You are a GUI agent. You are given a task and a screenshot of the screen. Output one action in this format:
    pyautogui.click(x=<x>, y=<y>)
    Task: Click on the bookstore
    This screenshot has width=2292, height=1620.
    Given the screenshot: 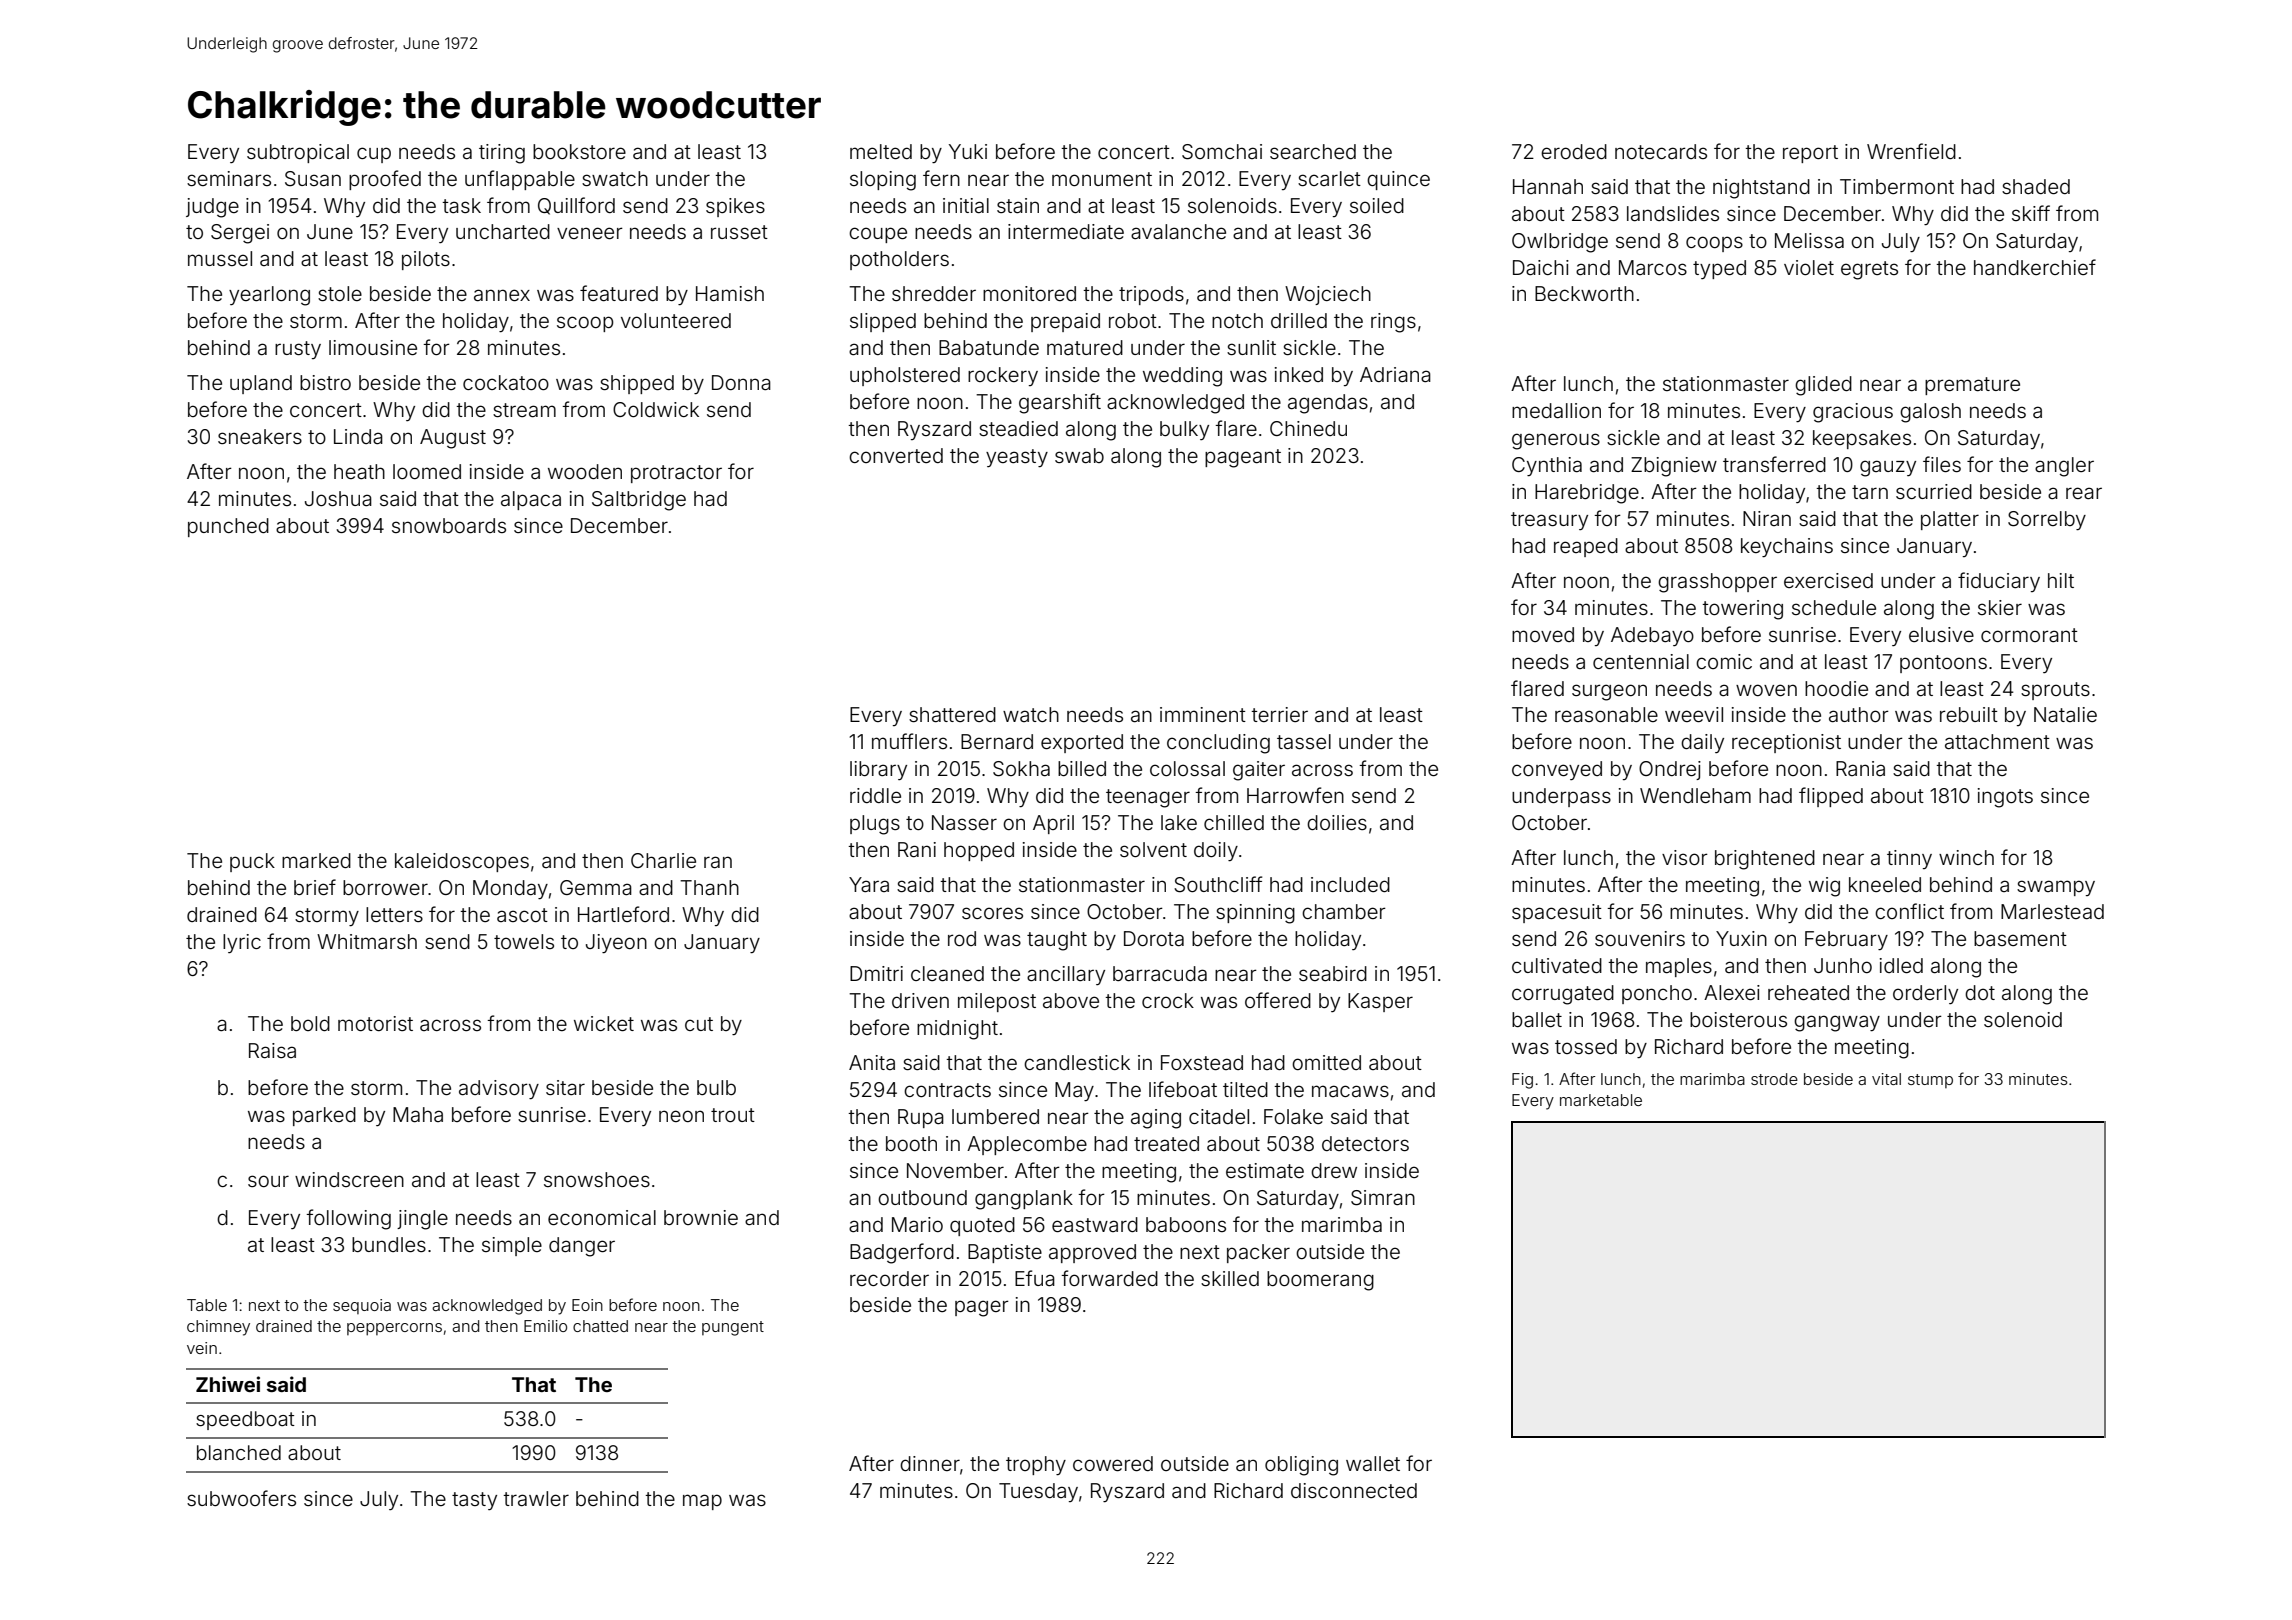 What is the action you would take?
    pyautogui.click(x=579, y=151)
